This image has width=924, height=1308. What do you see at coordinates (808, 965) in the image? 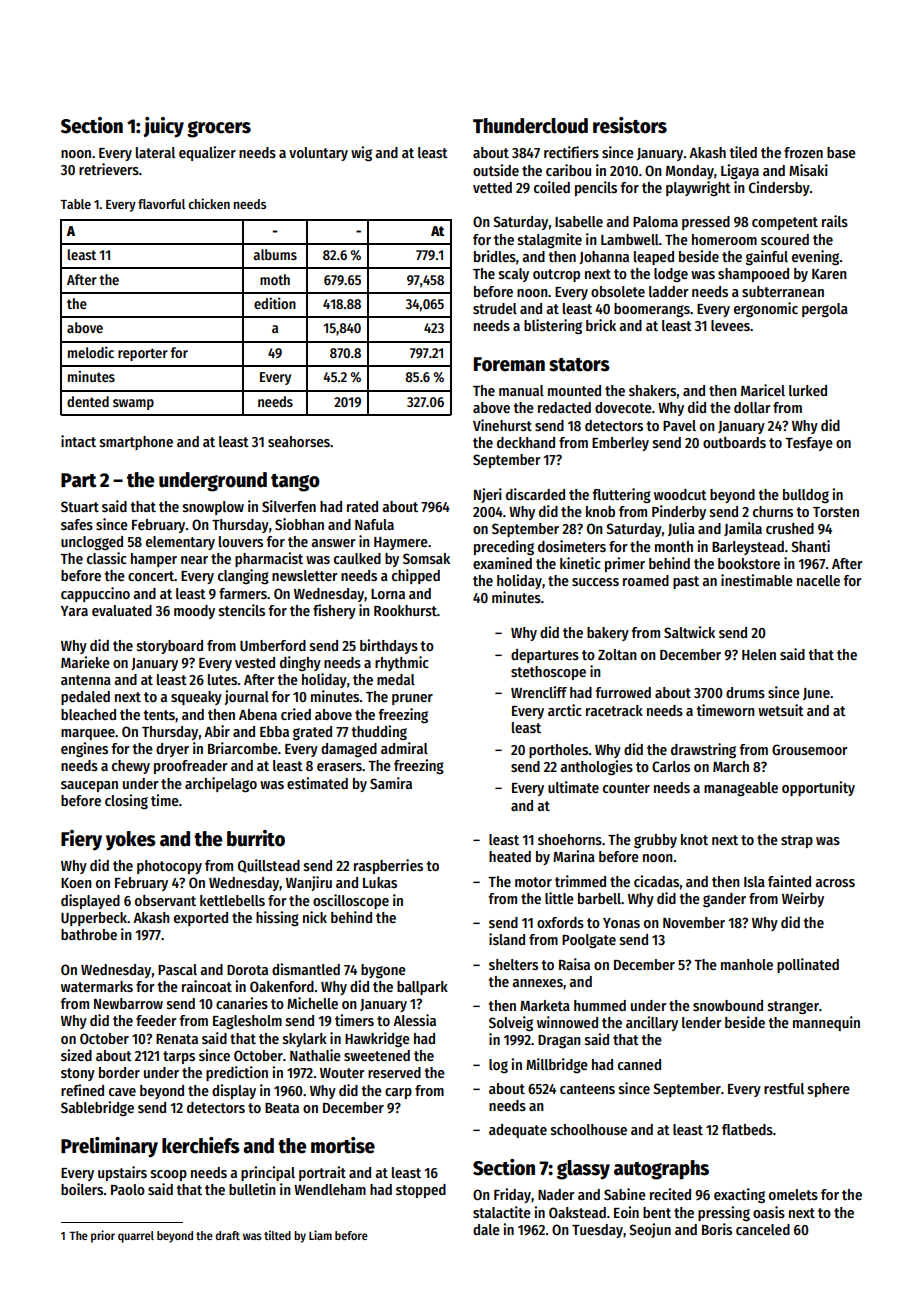
I see `pollinated` at bounding box center [808, 965].
